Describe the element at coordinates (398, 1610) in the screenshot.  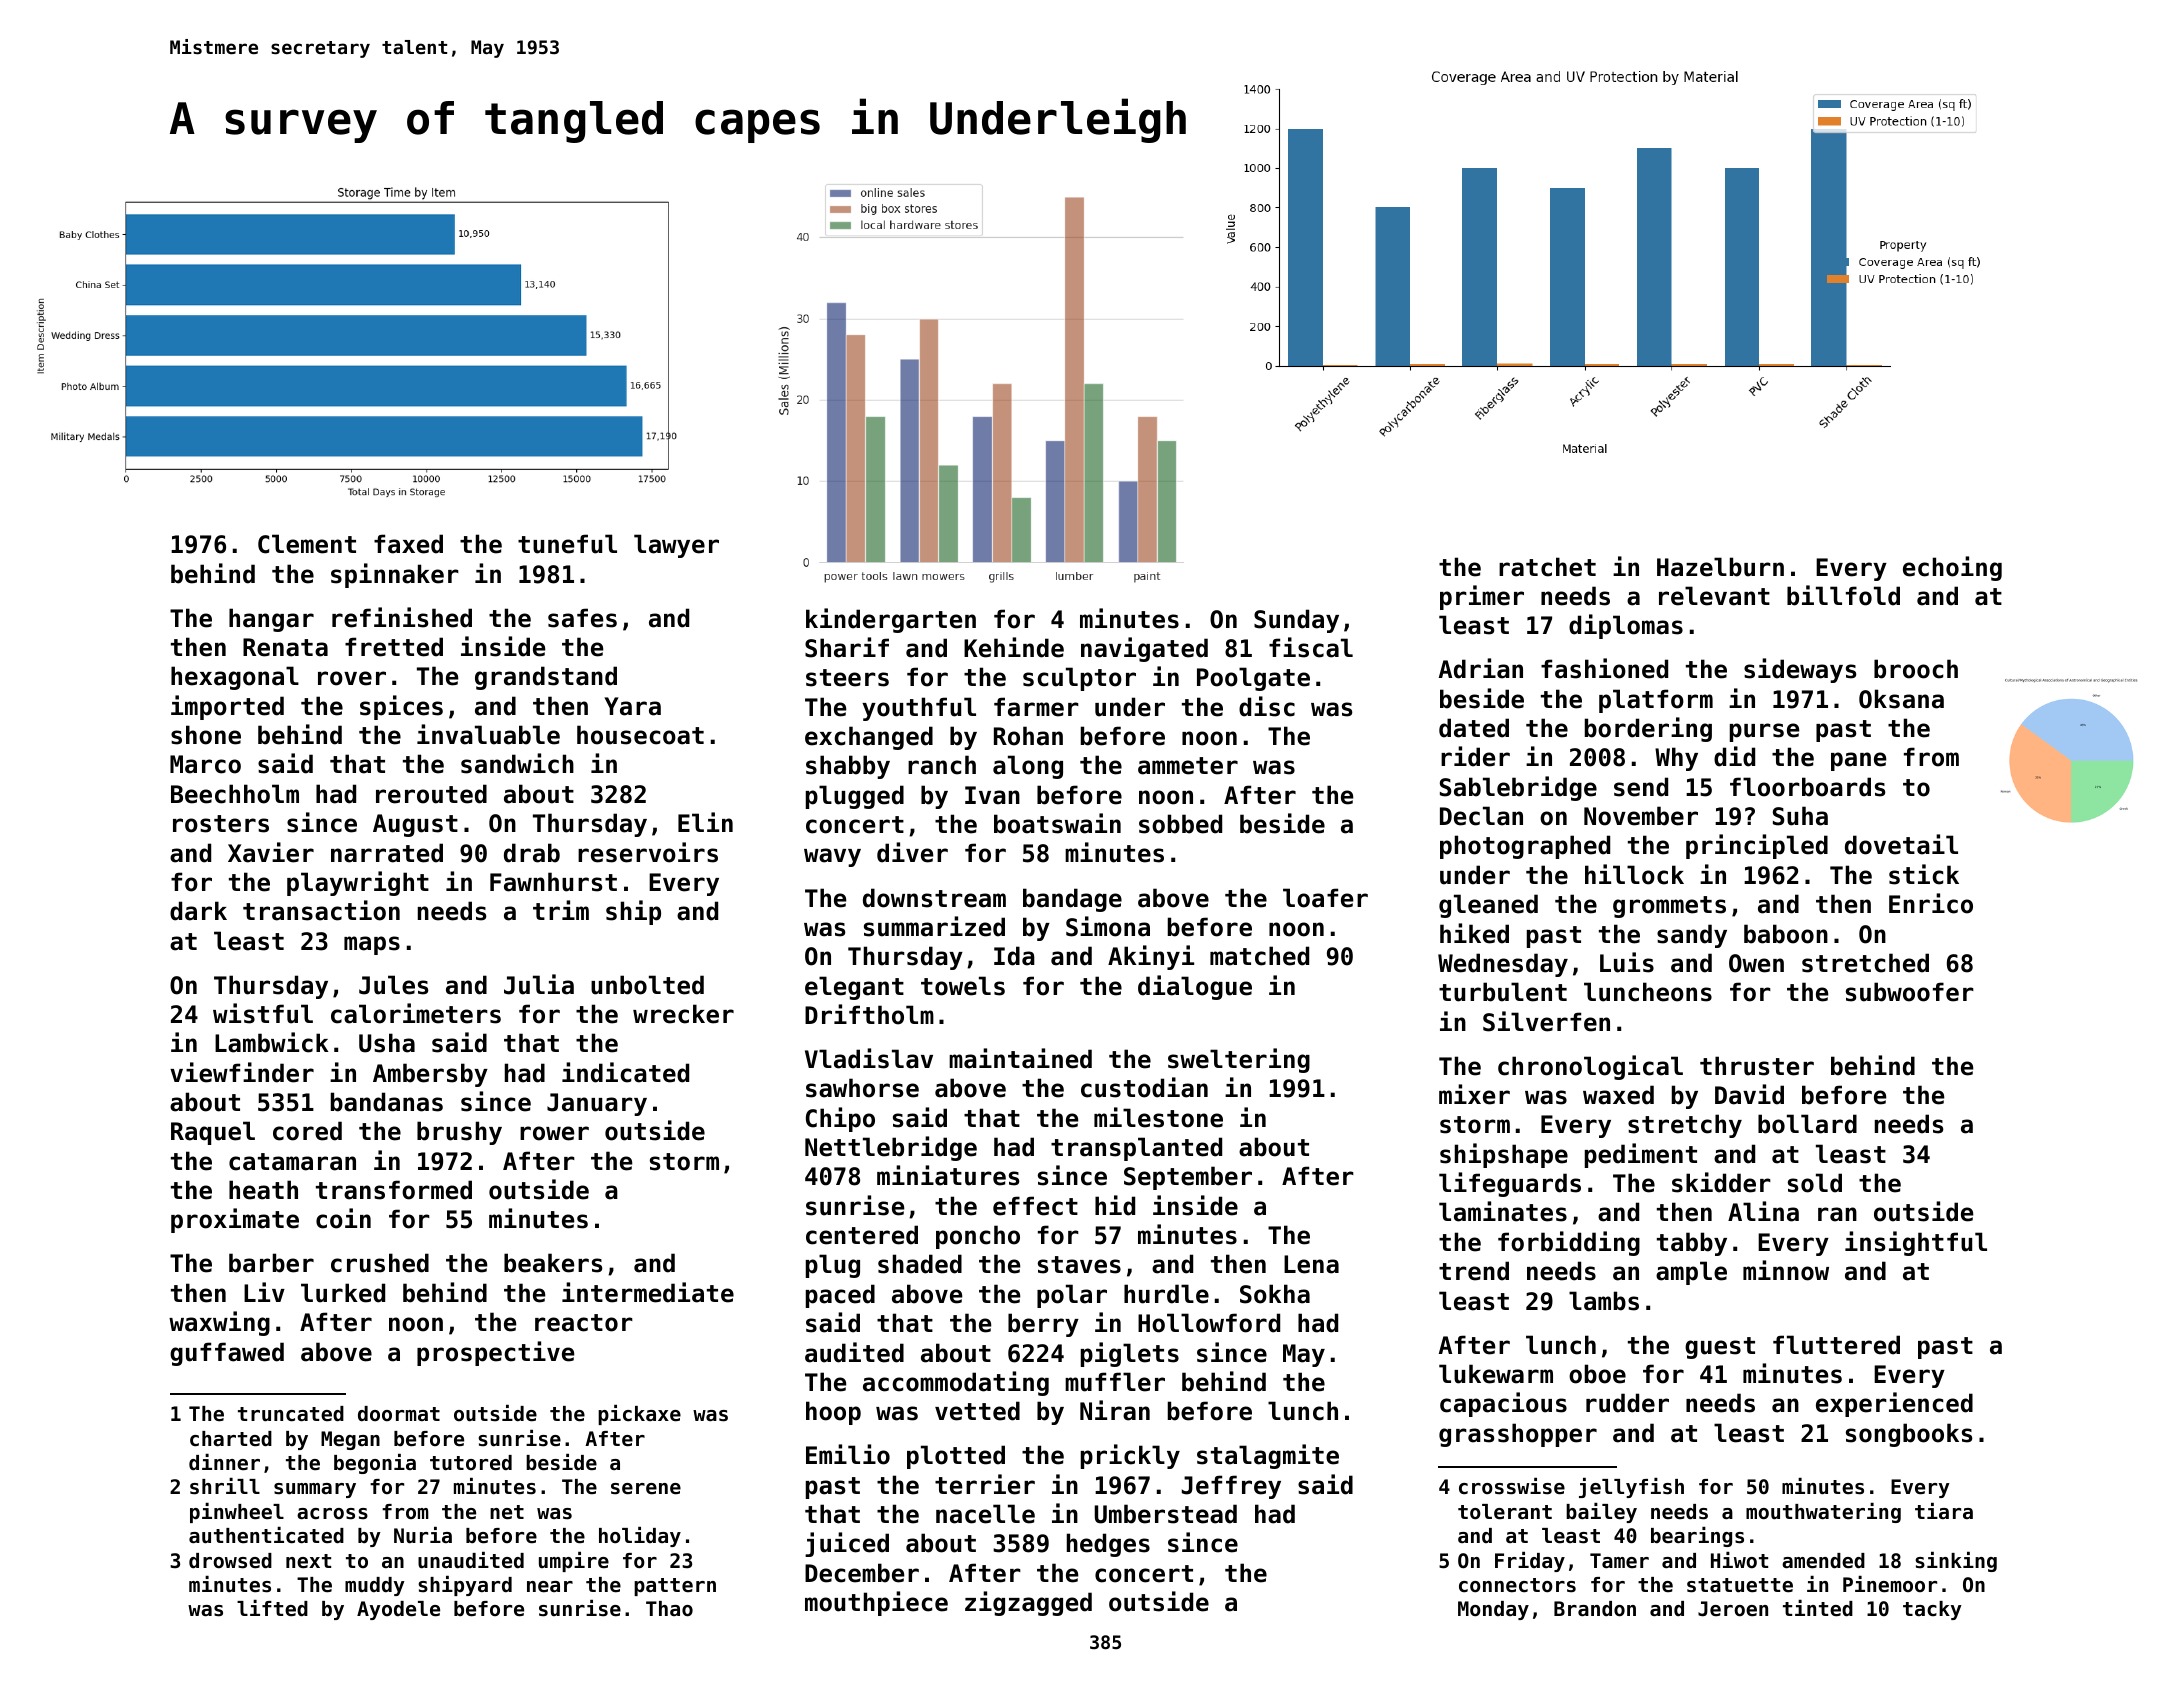
I see `Ayodele` at that location.
